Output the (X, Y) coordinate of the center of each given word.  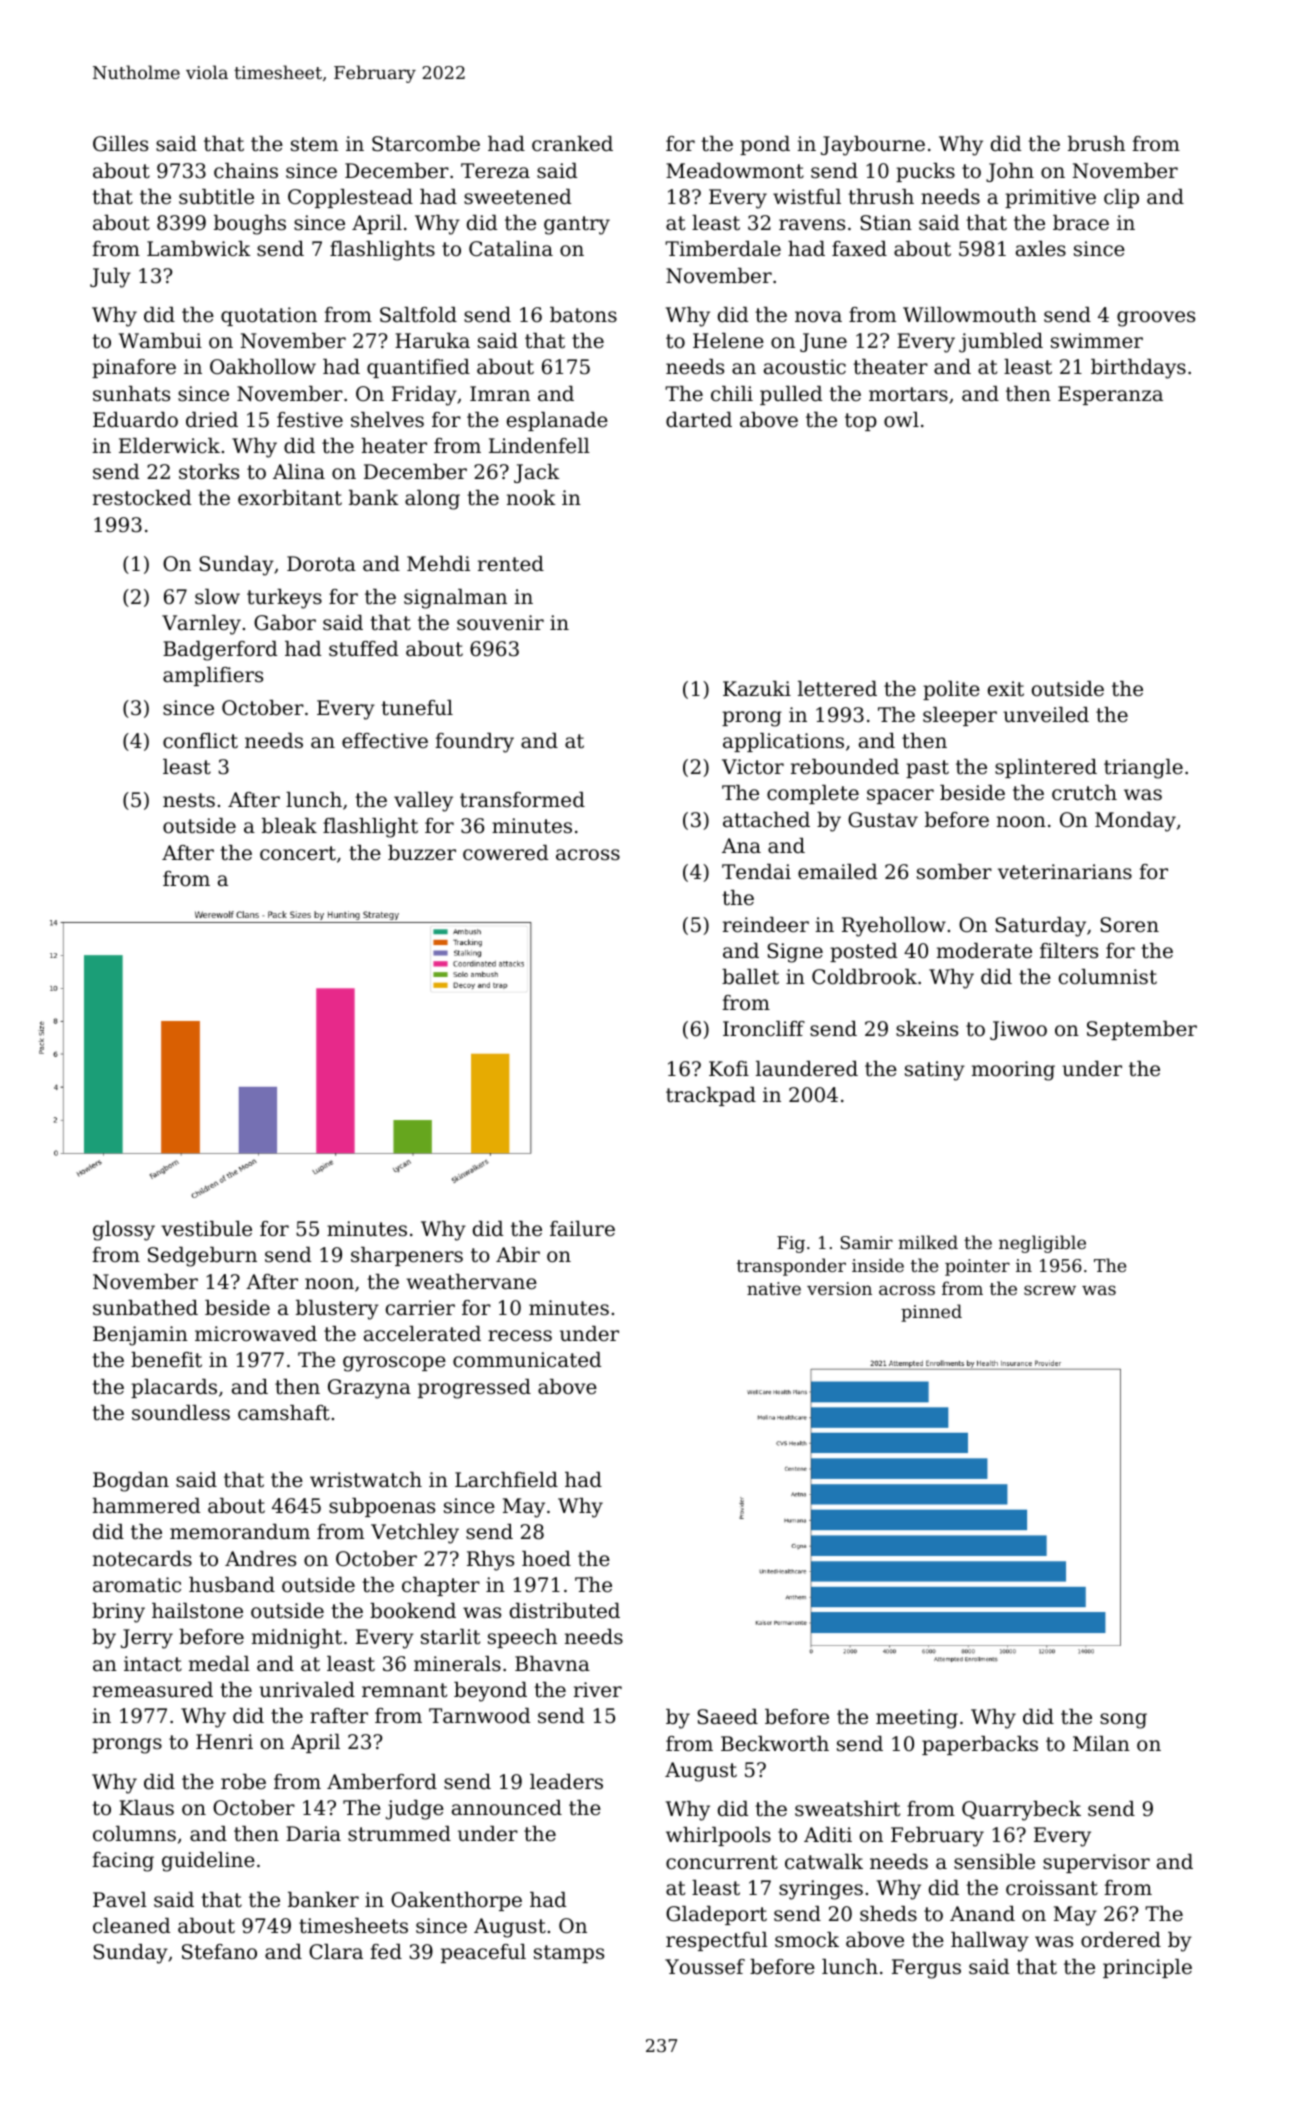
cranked (572, 143)
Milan (1101, 1743)
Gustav (883, 820)
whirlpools (718, 1836)
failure (582, 1229)
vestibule (206, 1229)
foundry (474, 743)
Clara (336, 1952)
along (432, 500)
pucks (925, 172)
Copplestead (350, 198)
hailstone (197, 1611)
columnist (1108, 977)
